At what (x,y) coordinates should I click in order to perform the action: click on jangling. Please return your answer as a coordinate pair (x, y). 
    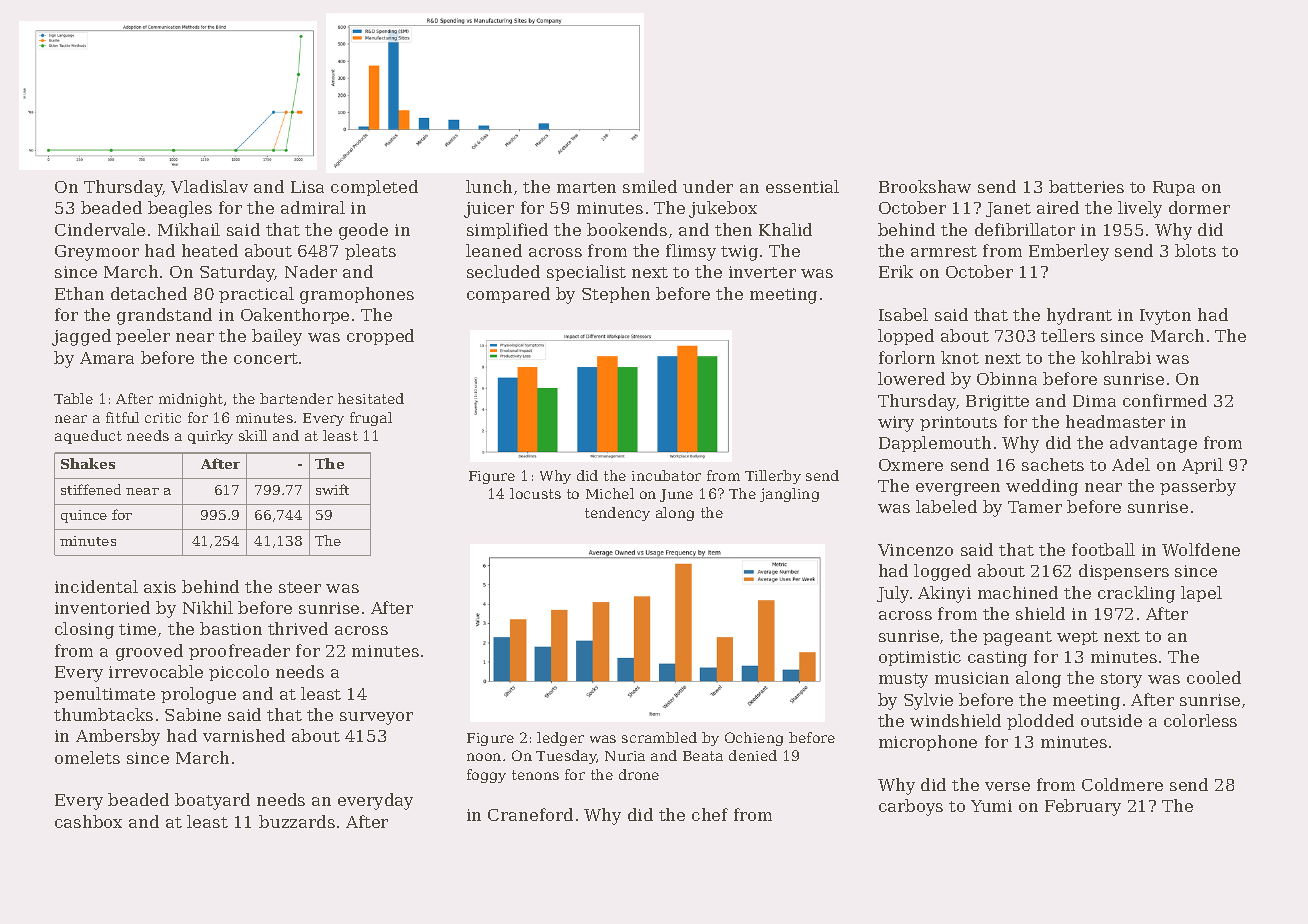
    Looking at the image, I should click on (789, 495).
